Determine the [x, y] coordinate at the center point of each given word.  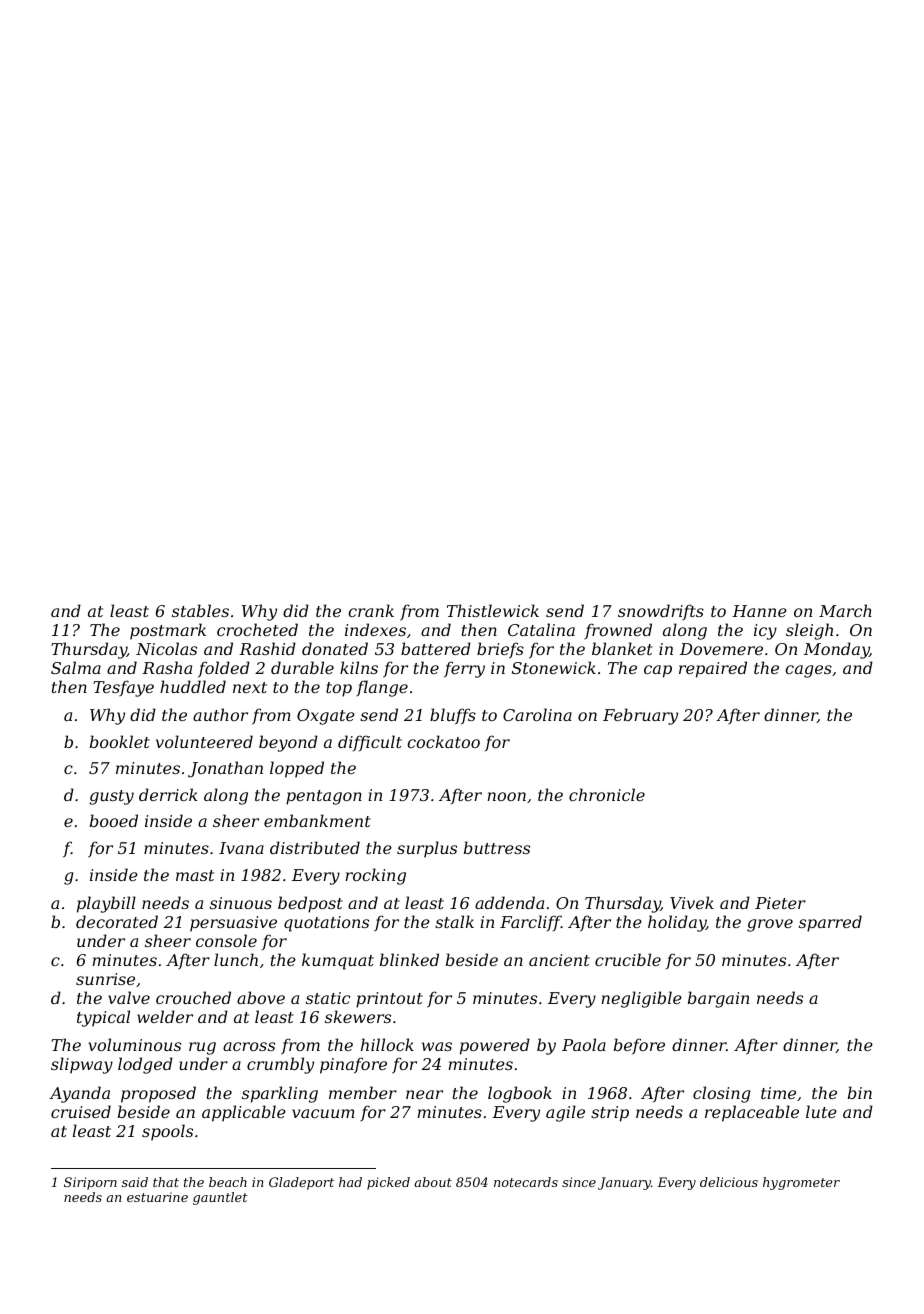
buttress [497, 847]
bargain [718, 999]
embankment [317, 820]
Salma [76, 667]
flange [382, 688]
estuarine [157, 1197]
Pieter [780, 903]
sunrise [105, 979]
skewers [358, 1016]
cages [808, 671]
